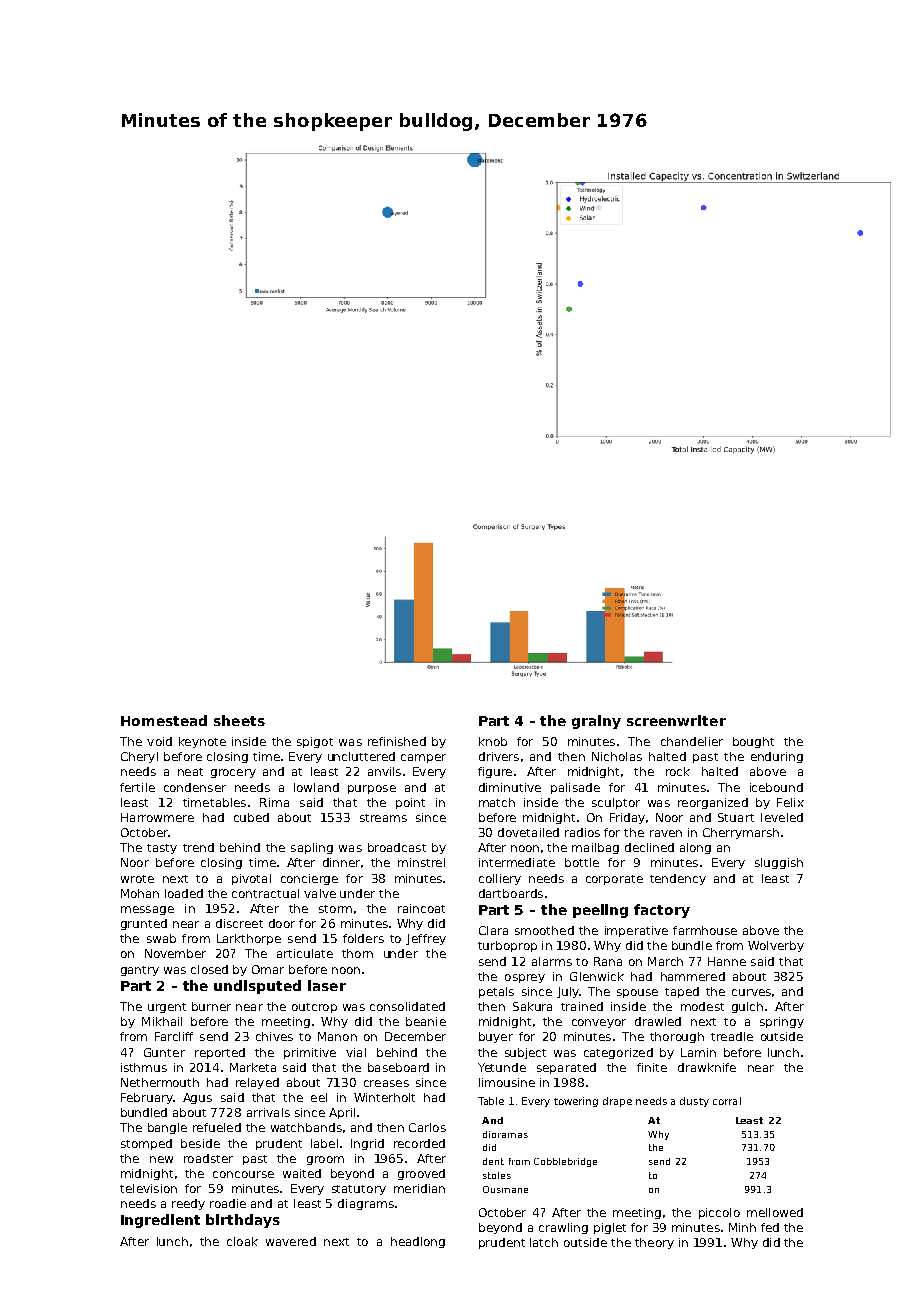  I want to click on relayed, so click(257, 1083).
